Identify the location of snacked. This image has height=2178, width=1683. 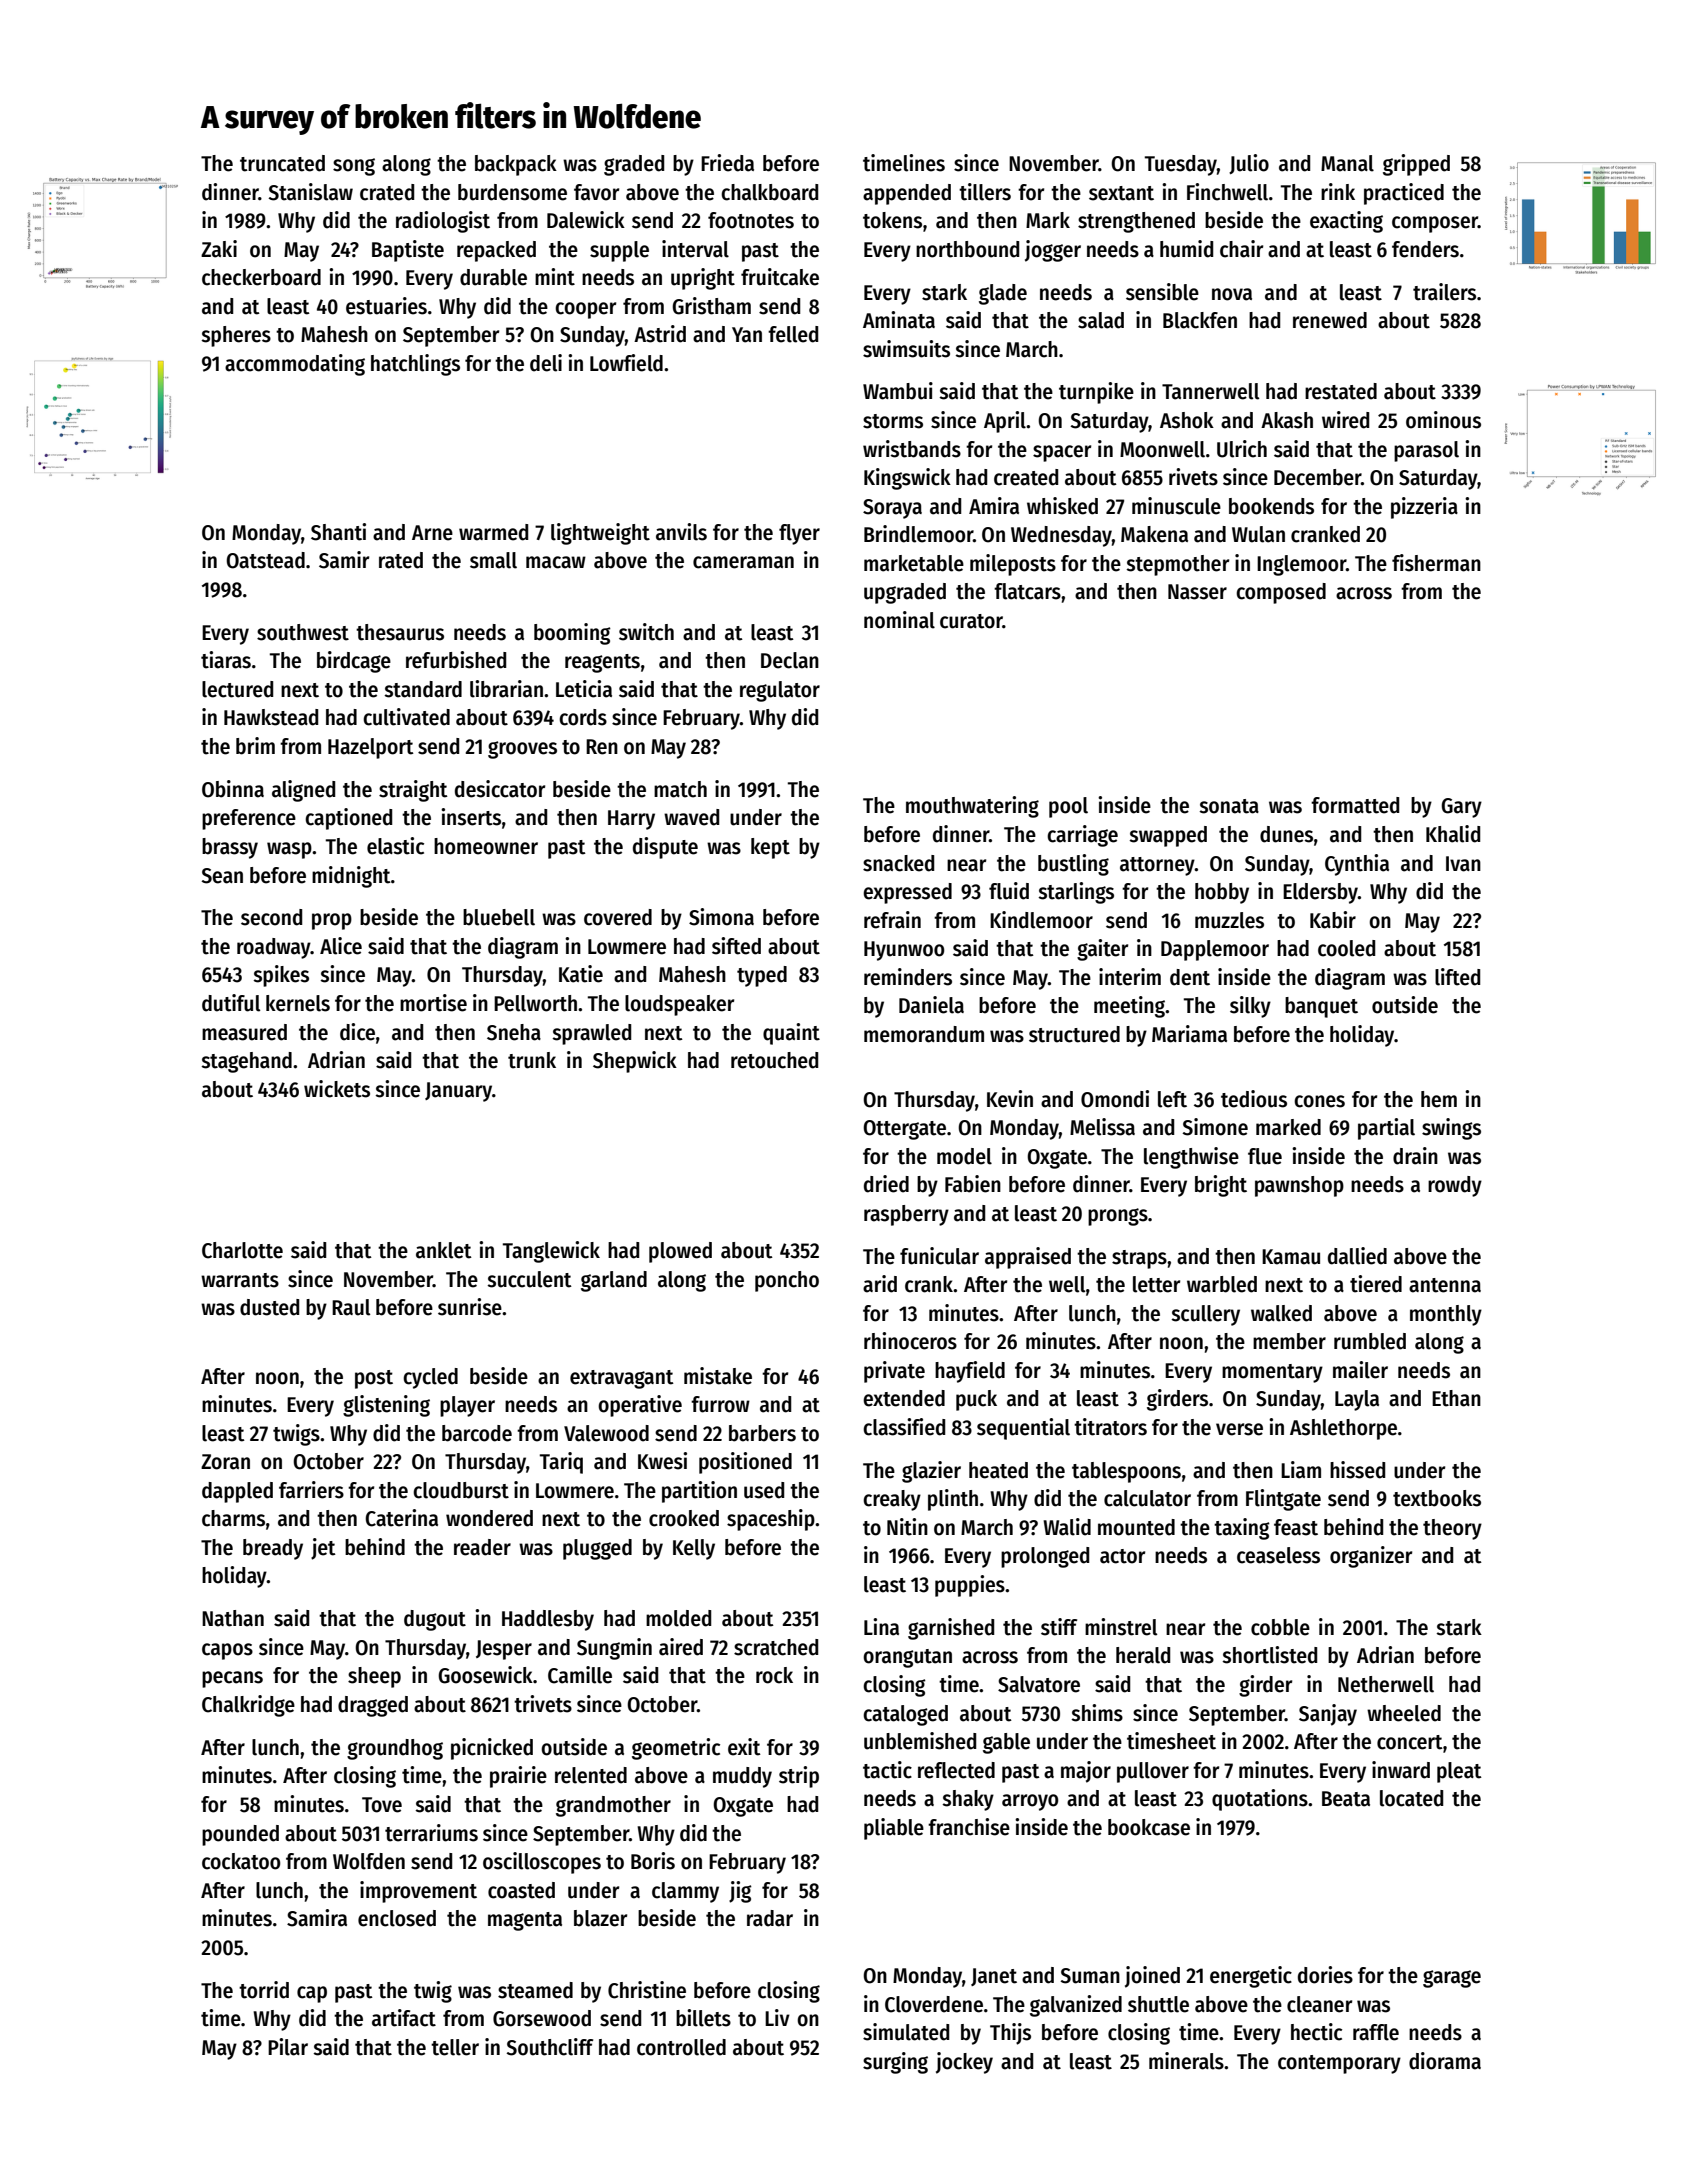
(898, 863).
